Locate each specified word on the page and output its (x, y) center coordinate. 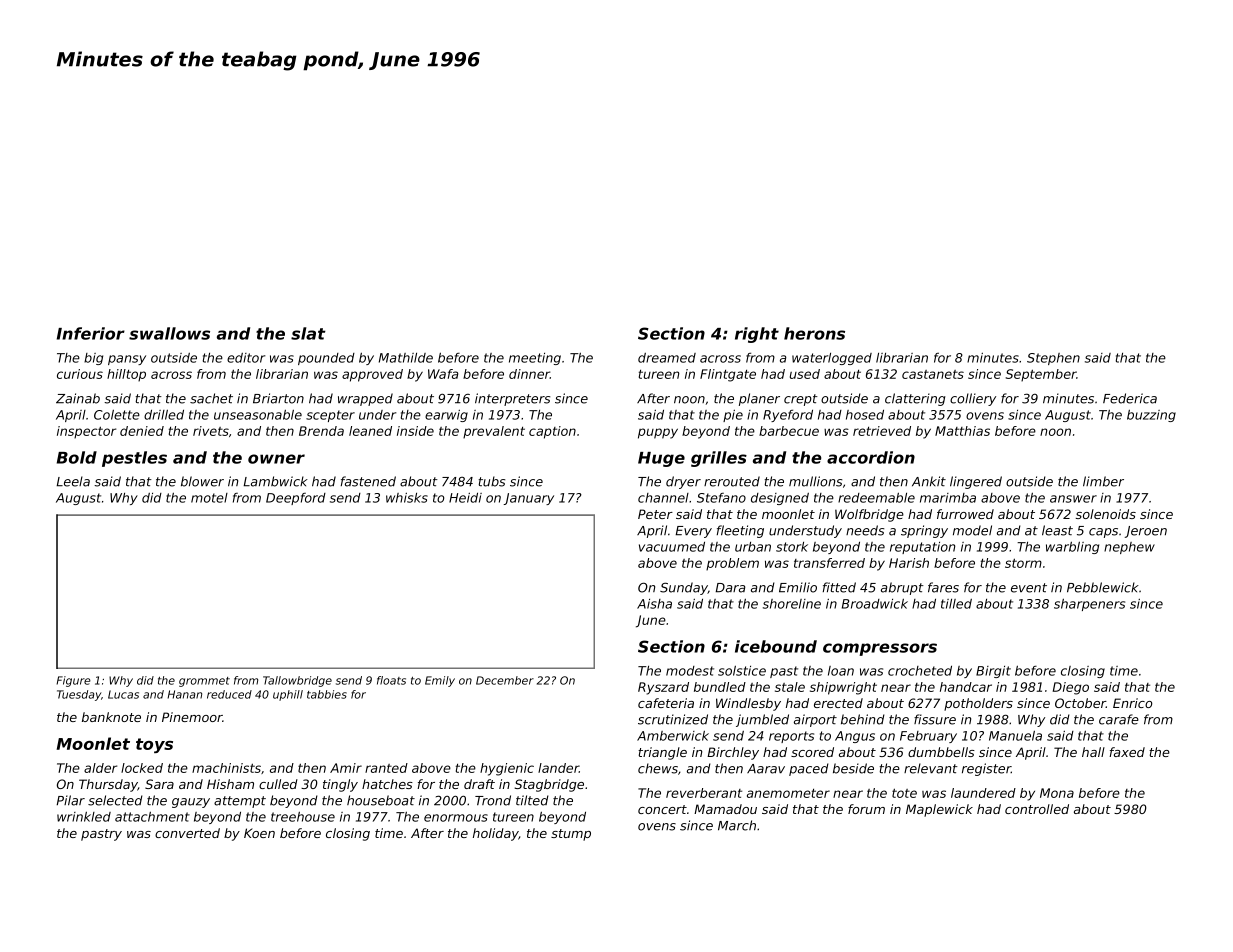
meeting (535, 359)
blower (202, 481)
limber (1103, 481)
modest (690, 671)
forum (866, 809)
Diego (1071, 688)
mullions (815, 481)
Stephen (1053, 359)
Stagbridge (549, 785)
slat (308, 333)
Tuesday (79, 695)
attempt (240, 802)
